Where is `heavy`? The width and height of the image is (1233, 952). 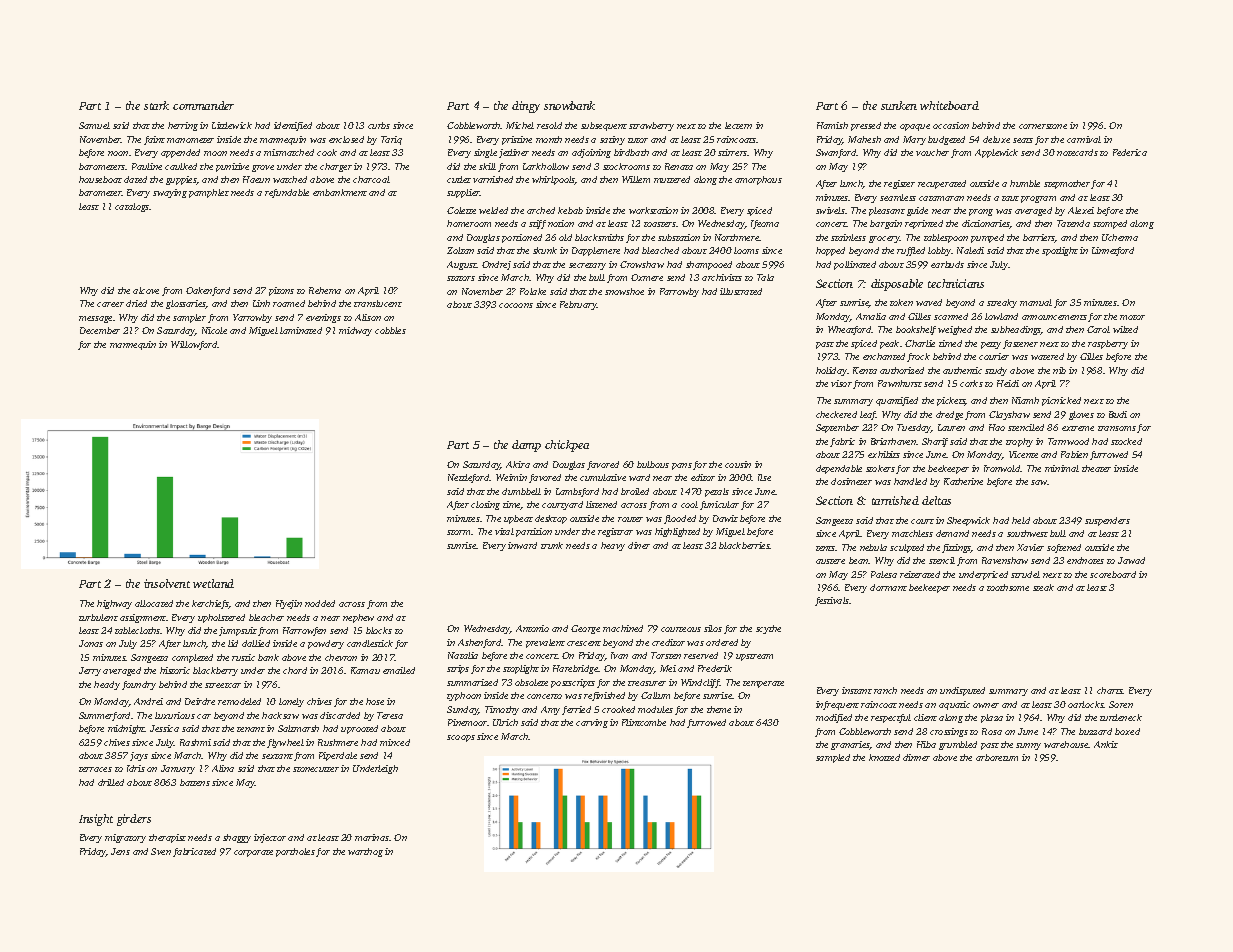 heavy is located at coordinates (613, 546).
